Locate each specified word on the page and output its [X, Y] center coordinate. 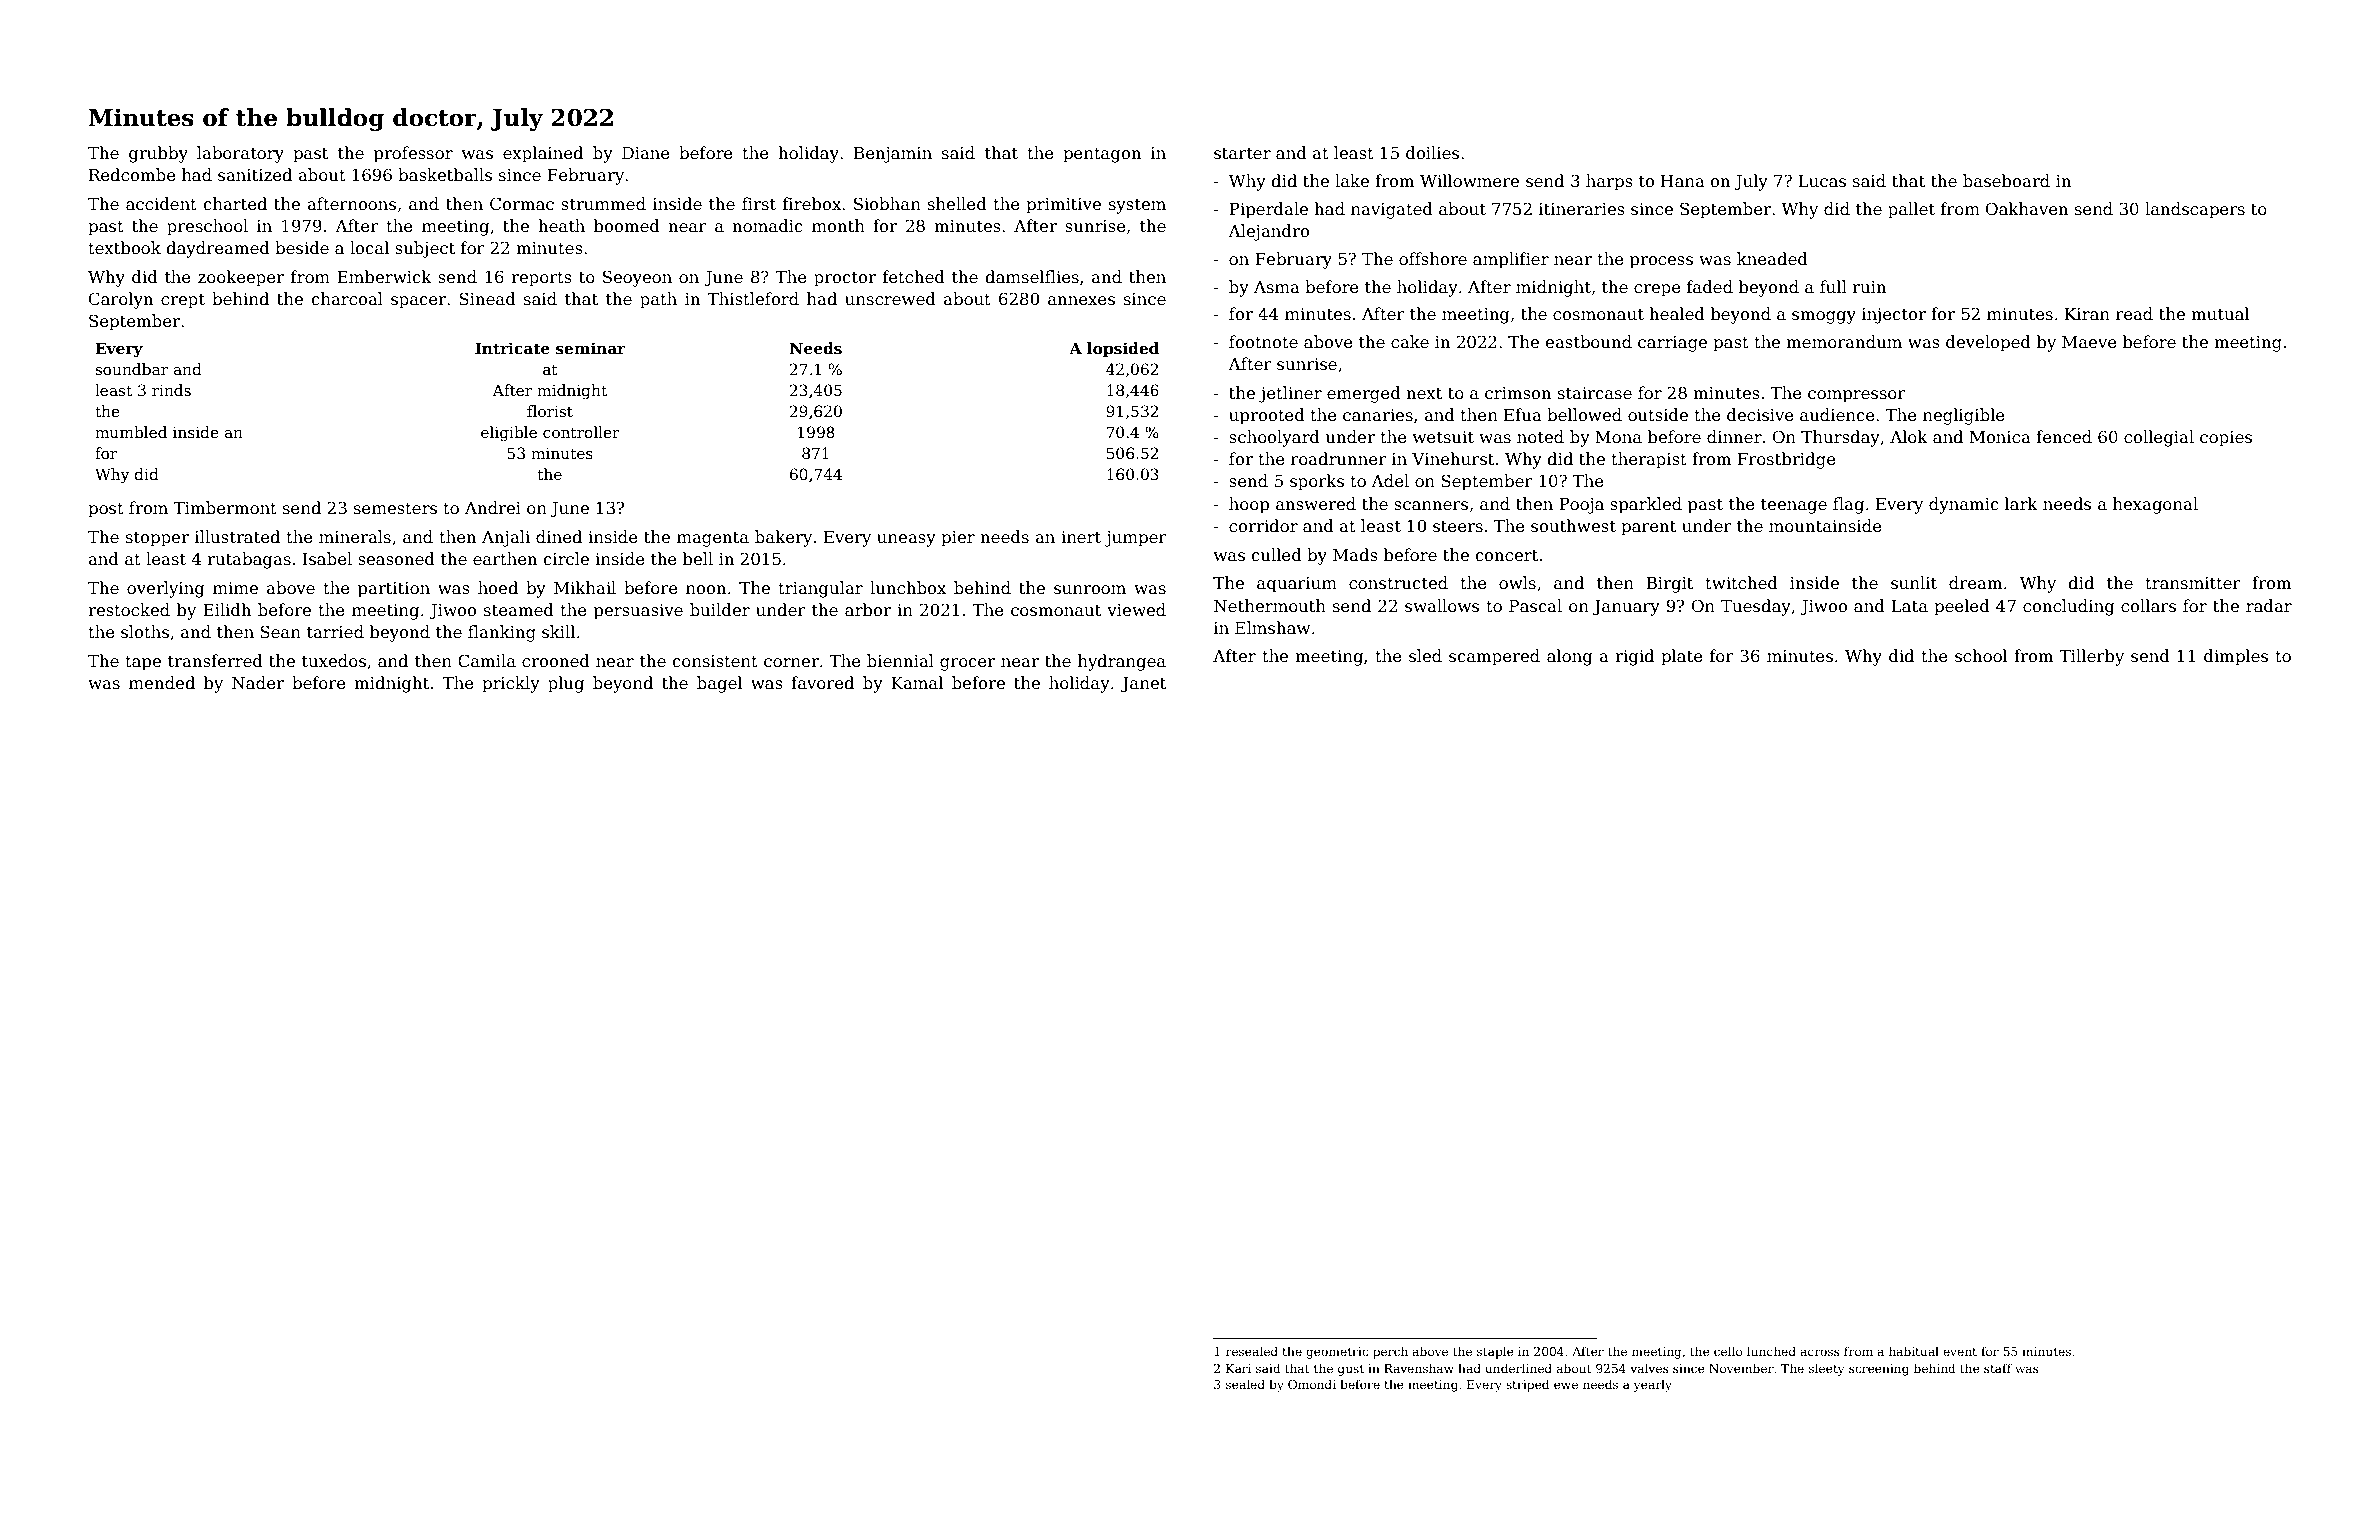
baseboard [2006, 181]
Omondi [1312, 1384]
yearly [1653, 1385]
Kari [1238, 1368]
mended [162, 683]
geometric [1337, 1353]
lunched [1771, 1351]
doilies [1432, 153]
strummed [603, 204]
